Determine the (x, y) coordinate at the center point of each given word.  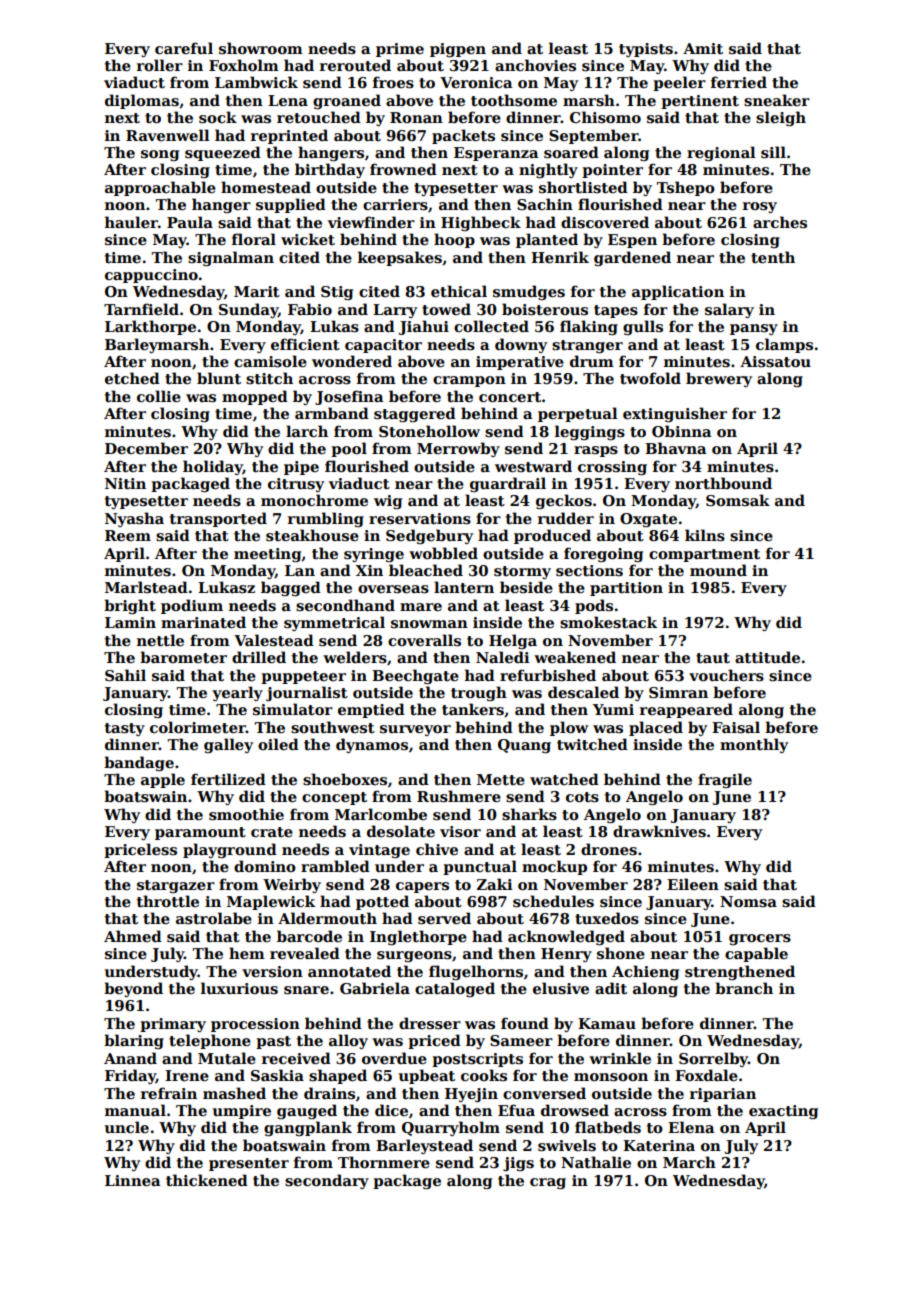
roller (160, 65)
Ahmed (133, 936)
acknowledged (566, 937)
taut (713, 658)
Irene (187, 1075)
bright (130, 606)
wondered (352, 361)
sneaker (777, 100)
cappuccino (151, 276)
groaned (347, 101)
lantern (464, 587)
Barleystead (424, 1146)
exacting (783, 1112)
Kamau (607, 1023)
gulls (643, 327)
